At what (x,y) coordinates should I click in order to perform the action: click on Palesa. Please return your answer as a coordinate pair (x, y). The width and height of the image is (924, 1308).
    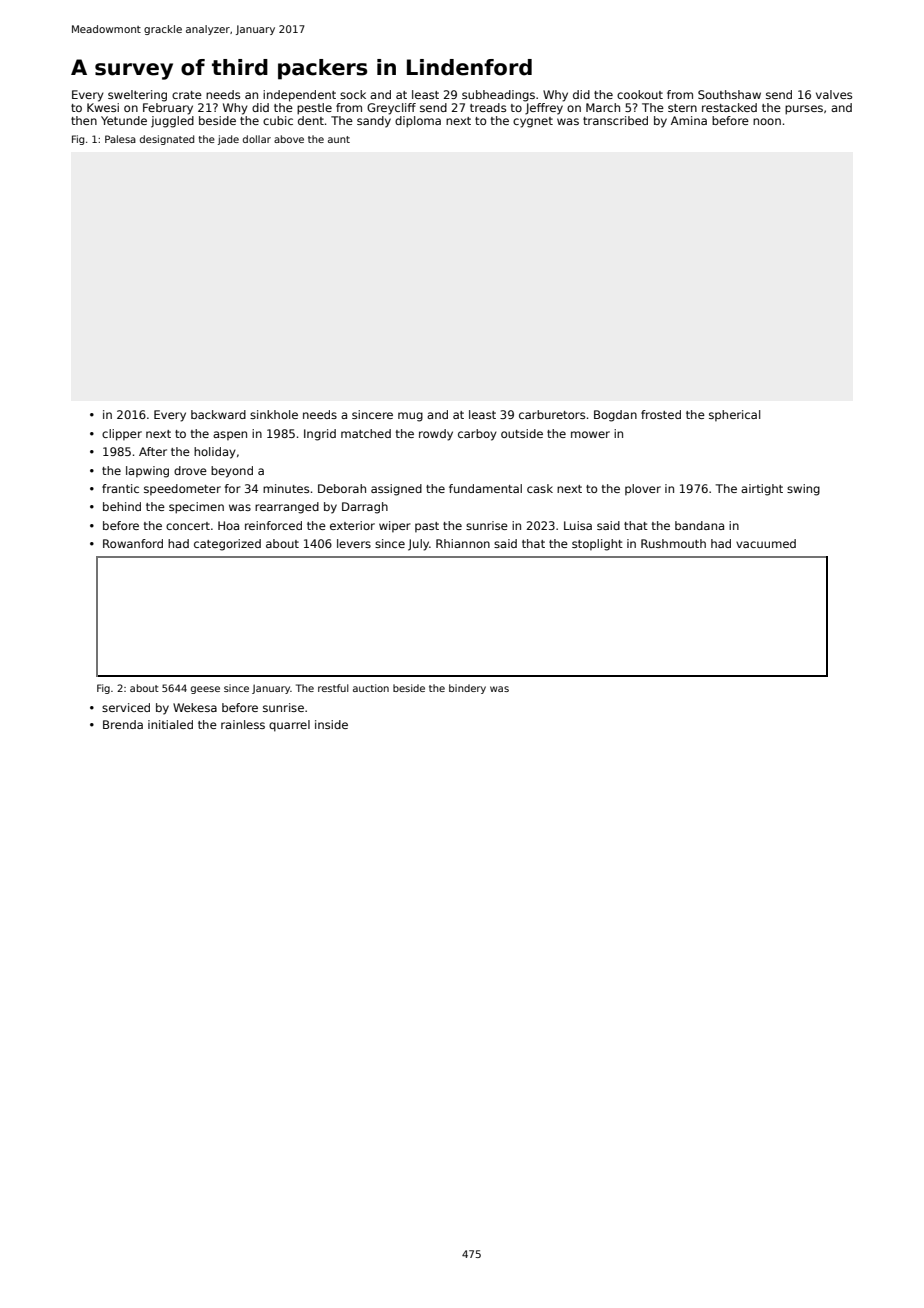
    Looking at the image, I should click on (120, 139).
